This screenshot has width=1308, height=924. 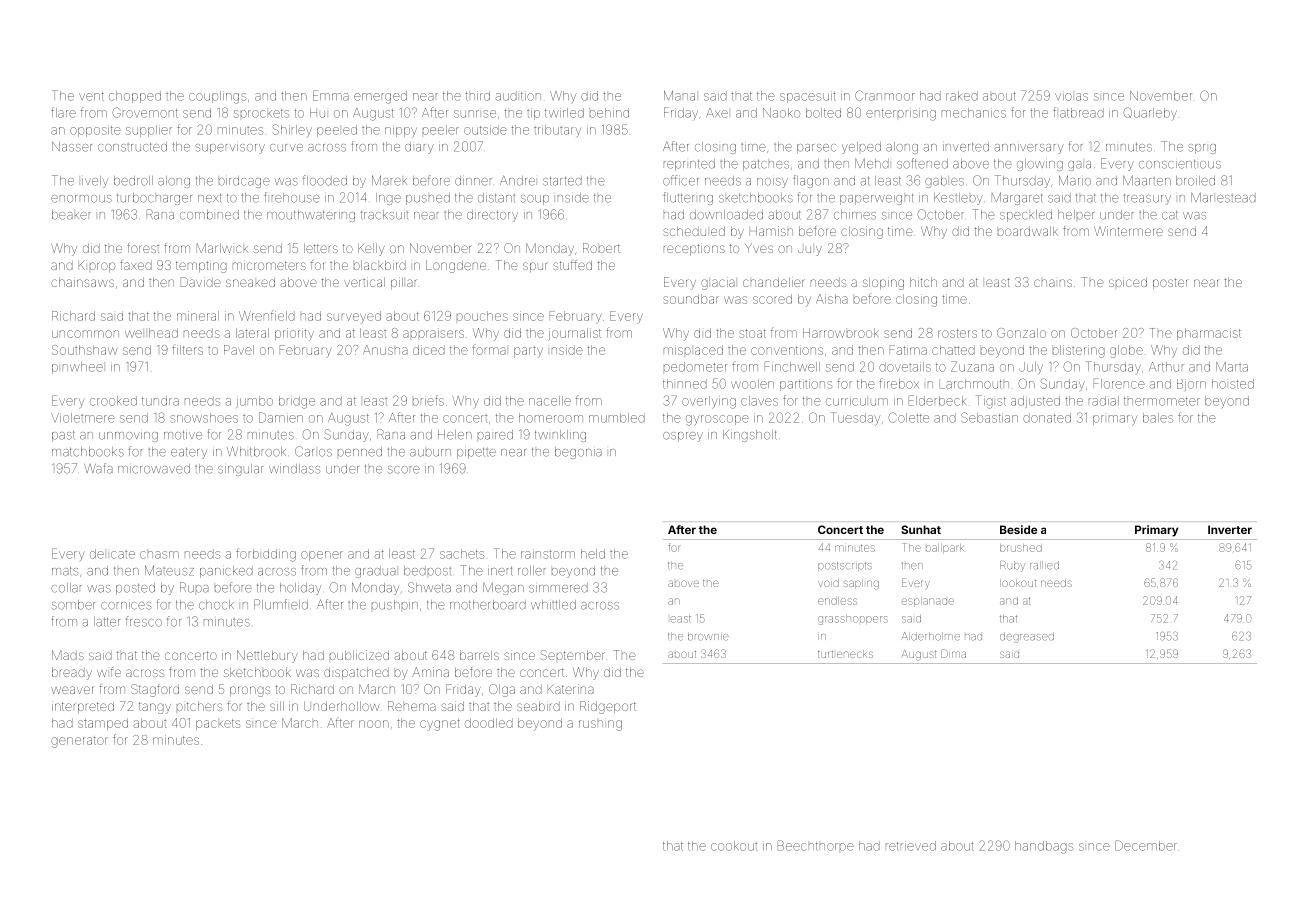 I want to click on Quarleby, so click(x=1150, y=113).
